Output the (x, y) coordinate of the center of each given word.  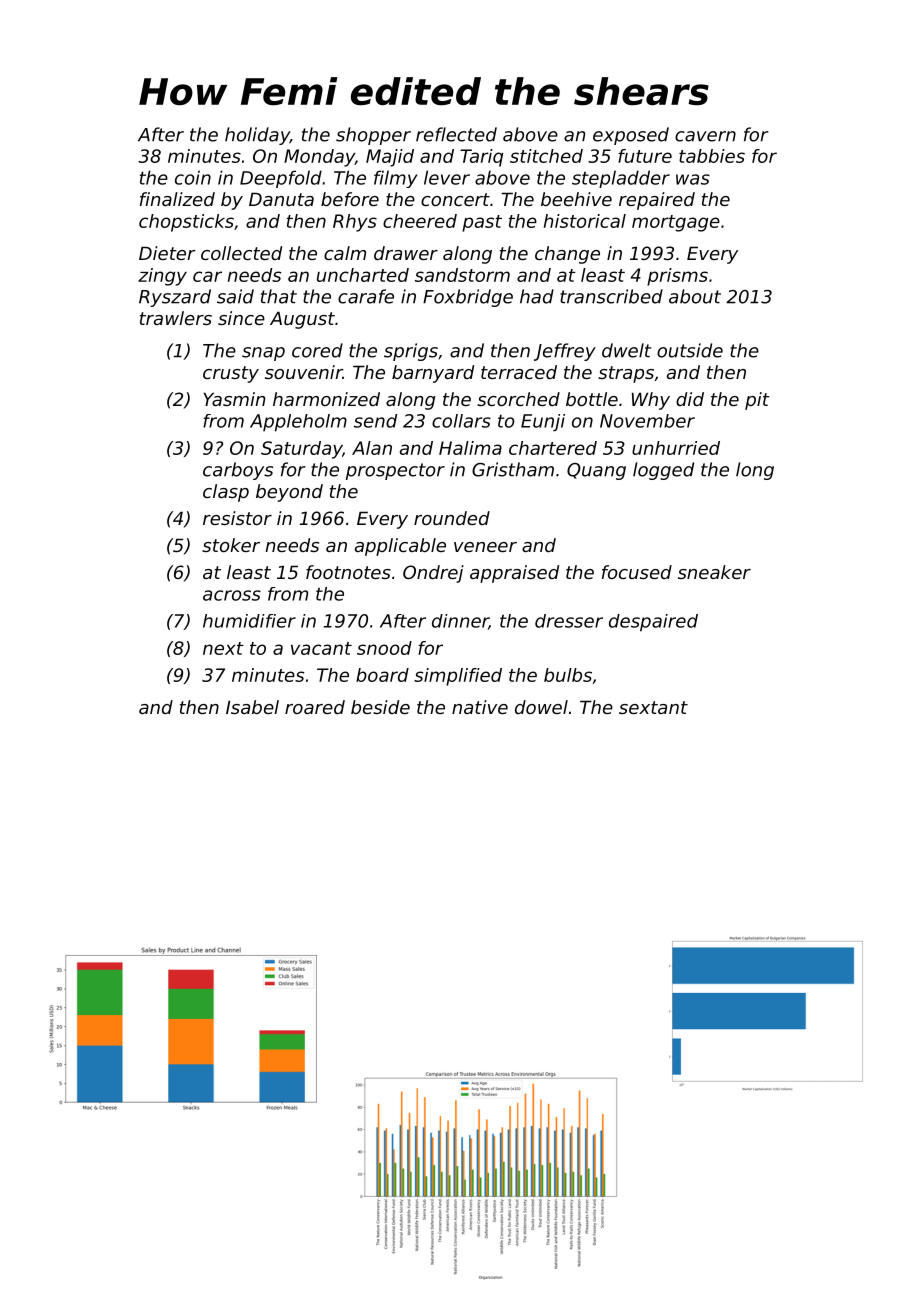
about (695, 296)
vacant (321, 648)
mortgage (676, 223)
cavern (705, 136)
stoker (231, 545)
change (567, 255)
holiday (257, 136)
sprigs (411, 352)
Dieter (167, 253)
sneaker (714, 572)
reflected (456, 134)
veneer (485, 547)
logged (663, 471)
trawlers (176, 318)
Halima (470, 448)
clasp (226, 493)
